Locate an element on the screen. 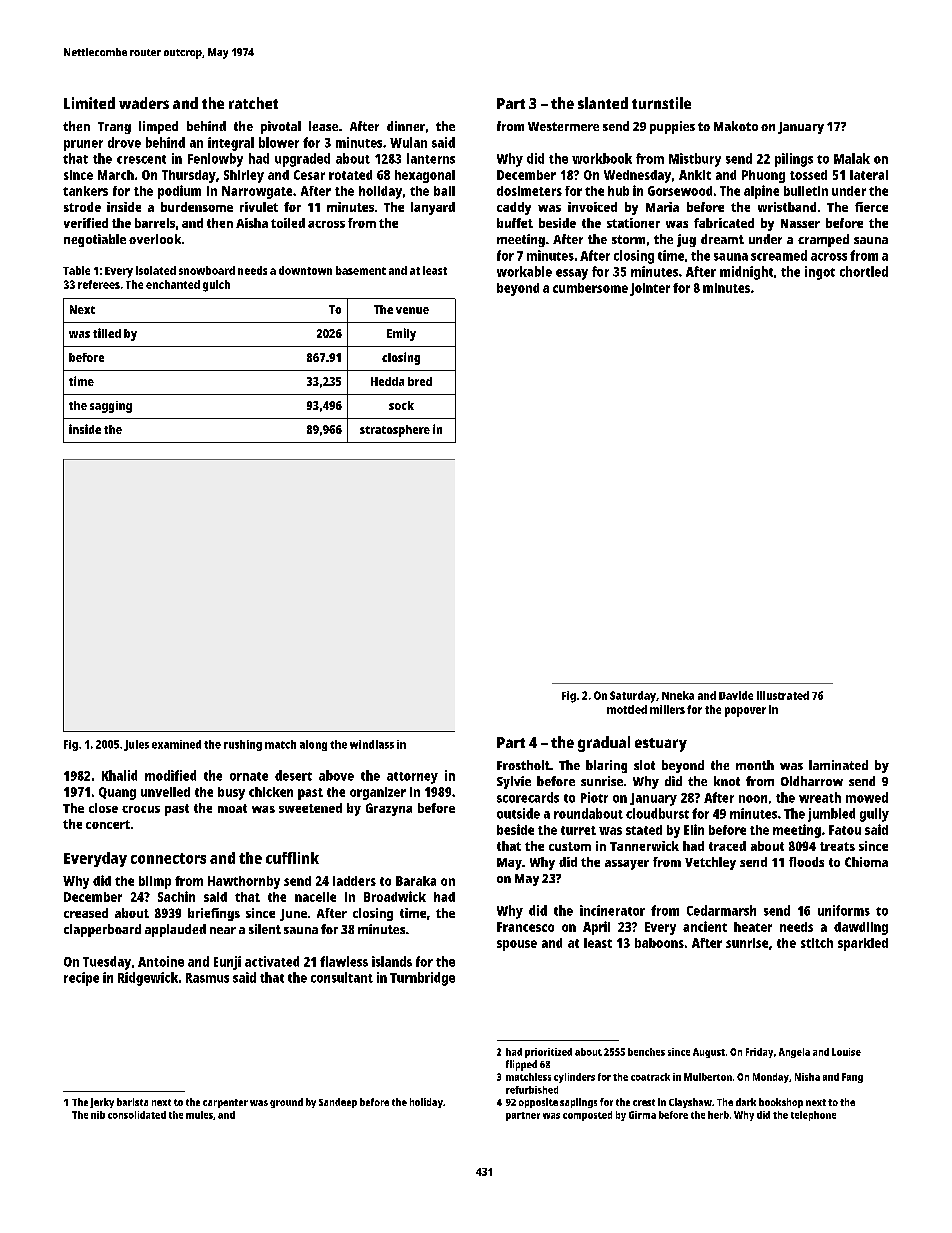 The width and height of the screenshot is (952, 1233). Khalid is located at coordinates (119, 775).
